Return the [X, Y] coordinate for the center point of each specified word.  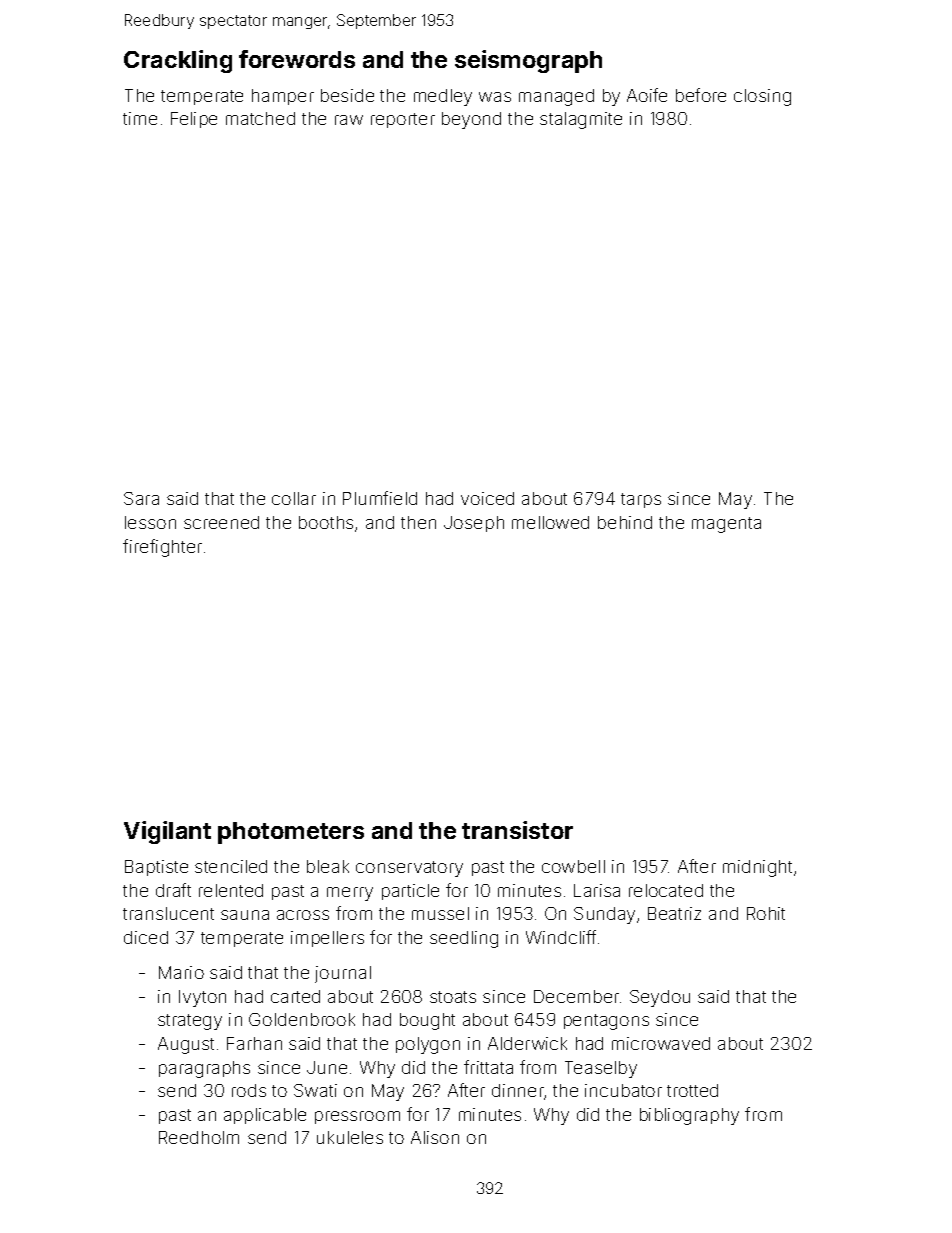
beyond [471, 120]
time [140, 118]
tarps [641, 500]
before [701, 95]
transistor [517, 830]
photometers [291, 833]
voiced [487, 498]
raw [349, 120]
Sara [141, 498]
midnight [757, 868]
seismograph [528, 61]
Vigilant [167, 832]
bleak [328, 866]
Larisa [597, 890]
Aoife [647, 95]
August [186, 1045]
